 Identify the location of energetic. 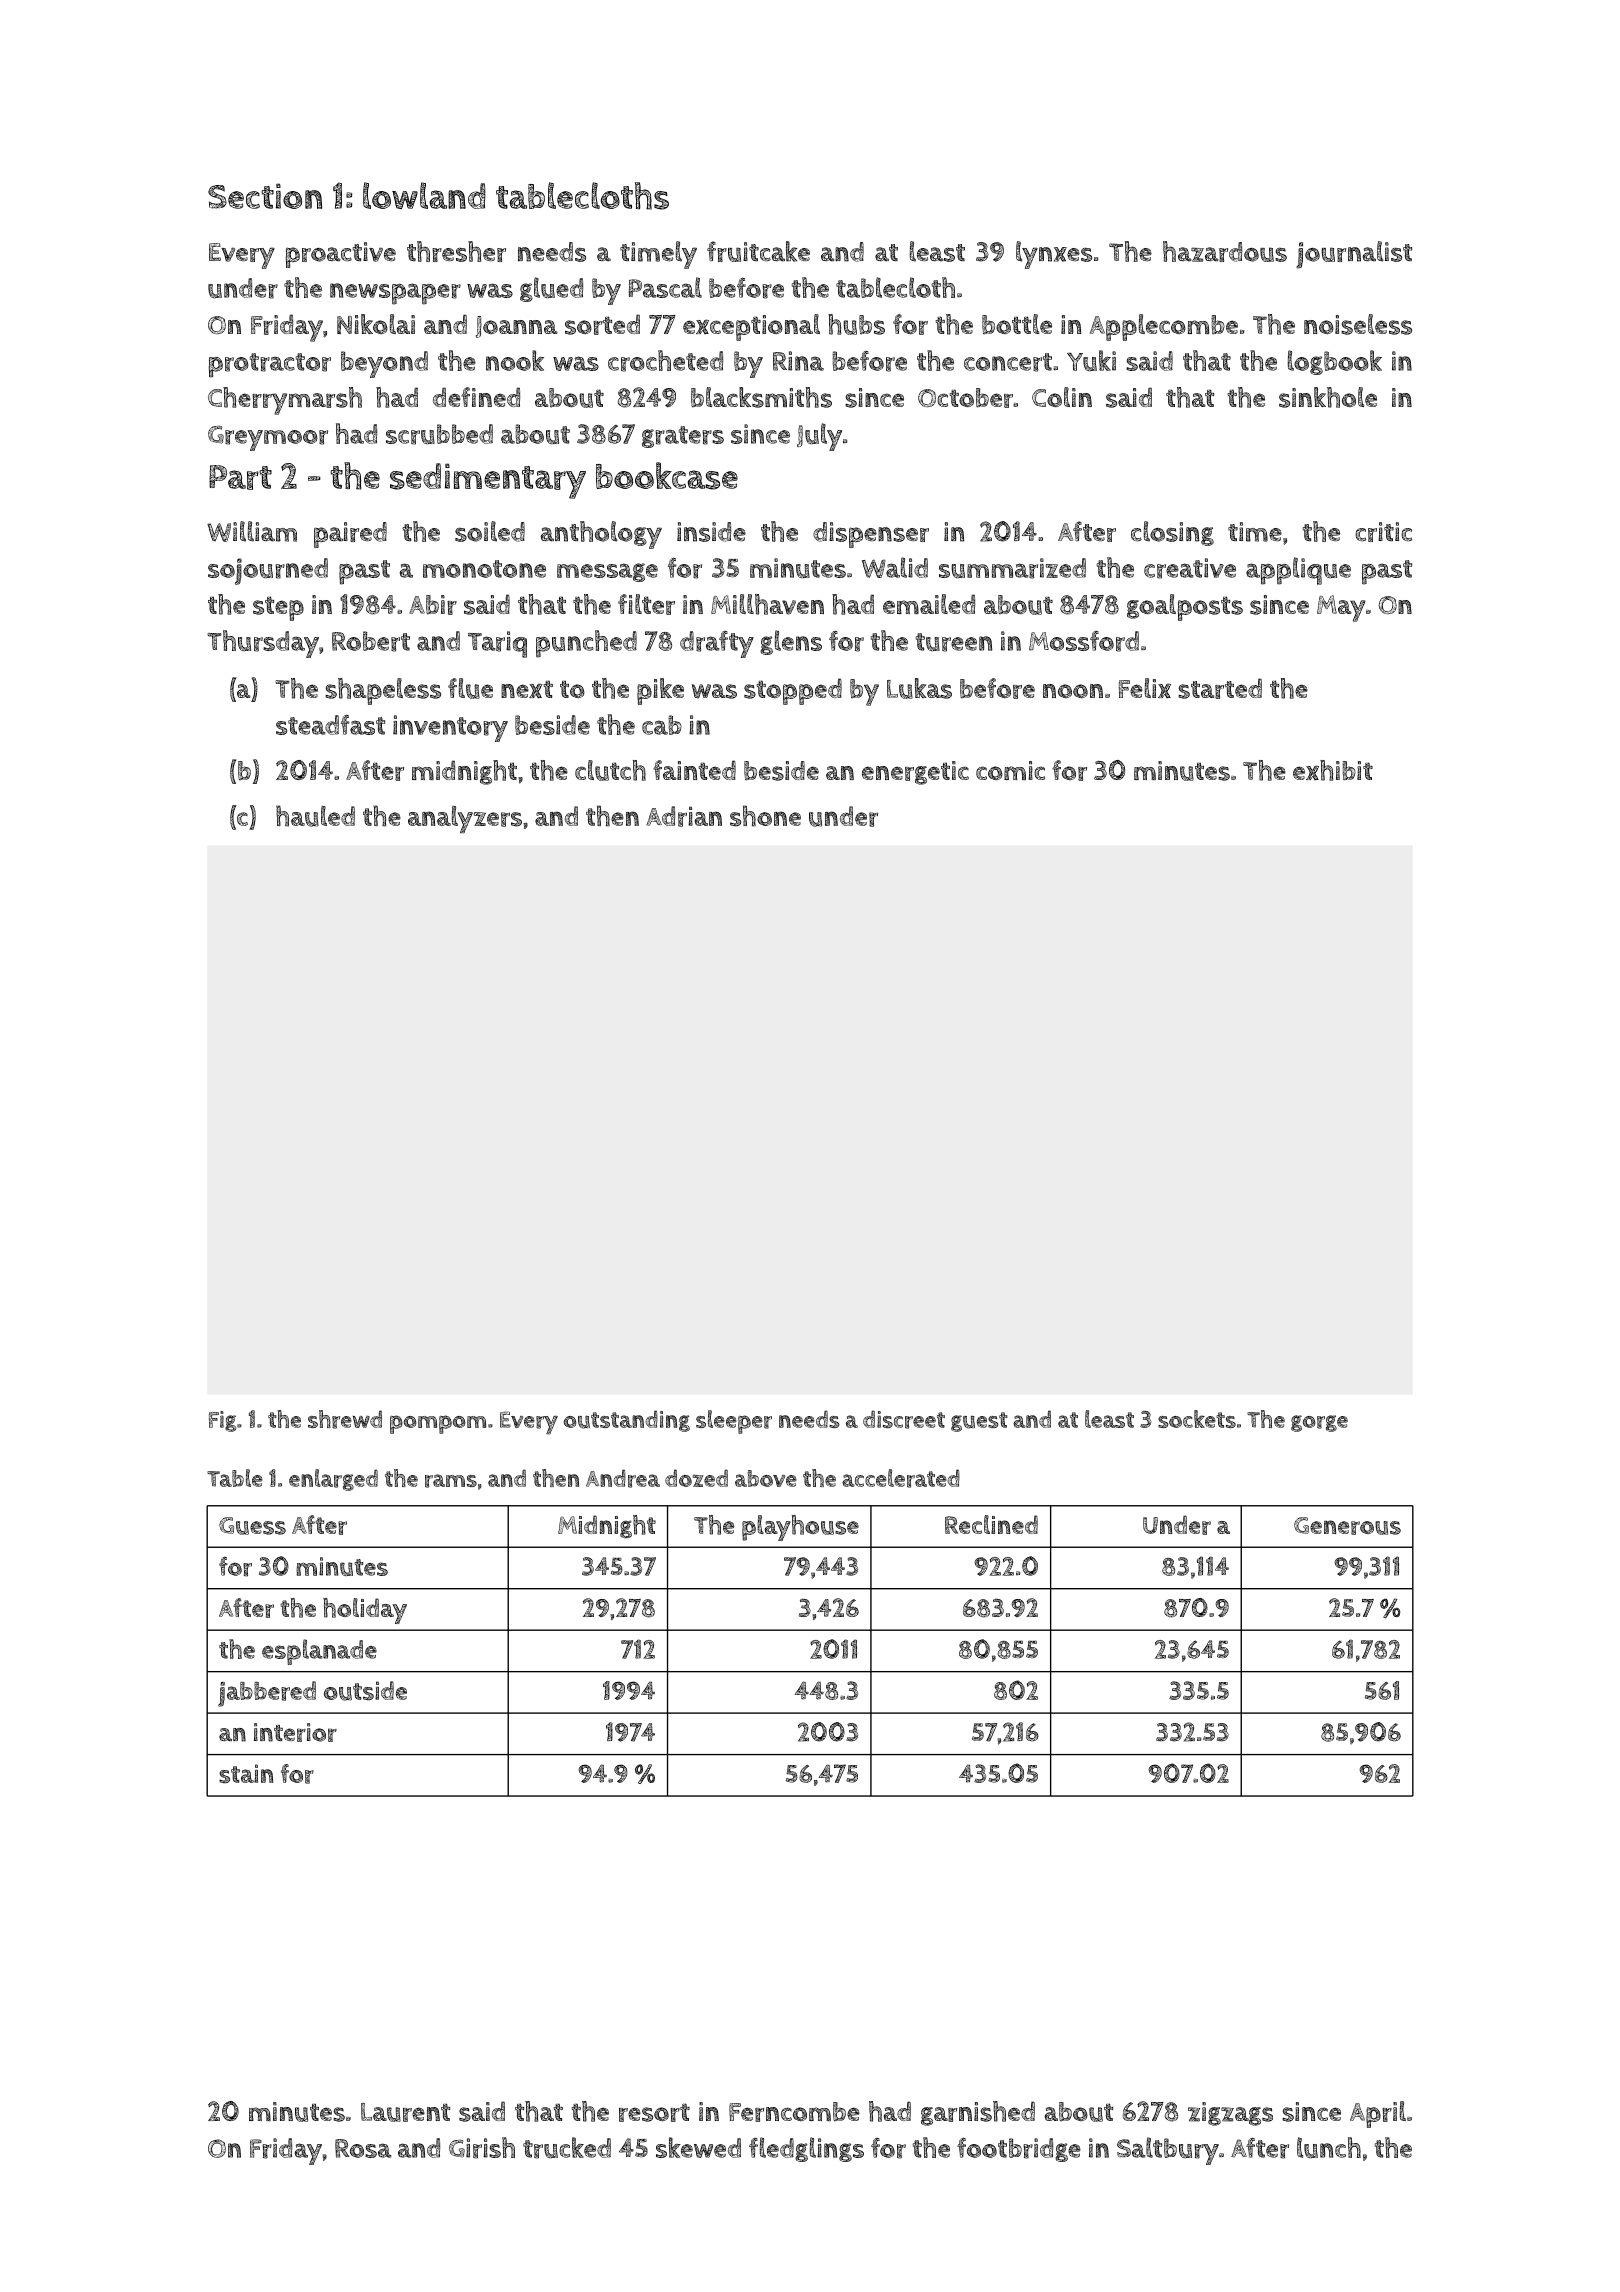
(915, 773).
